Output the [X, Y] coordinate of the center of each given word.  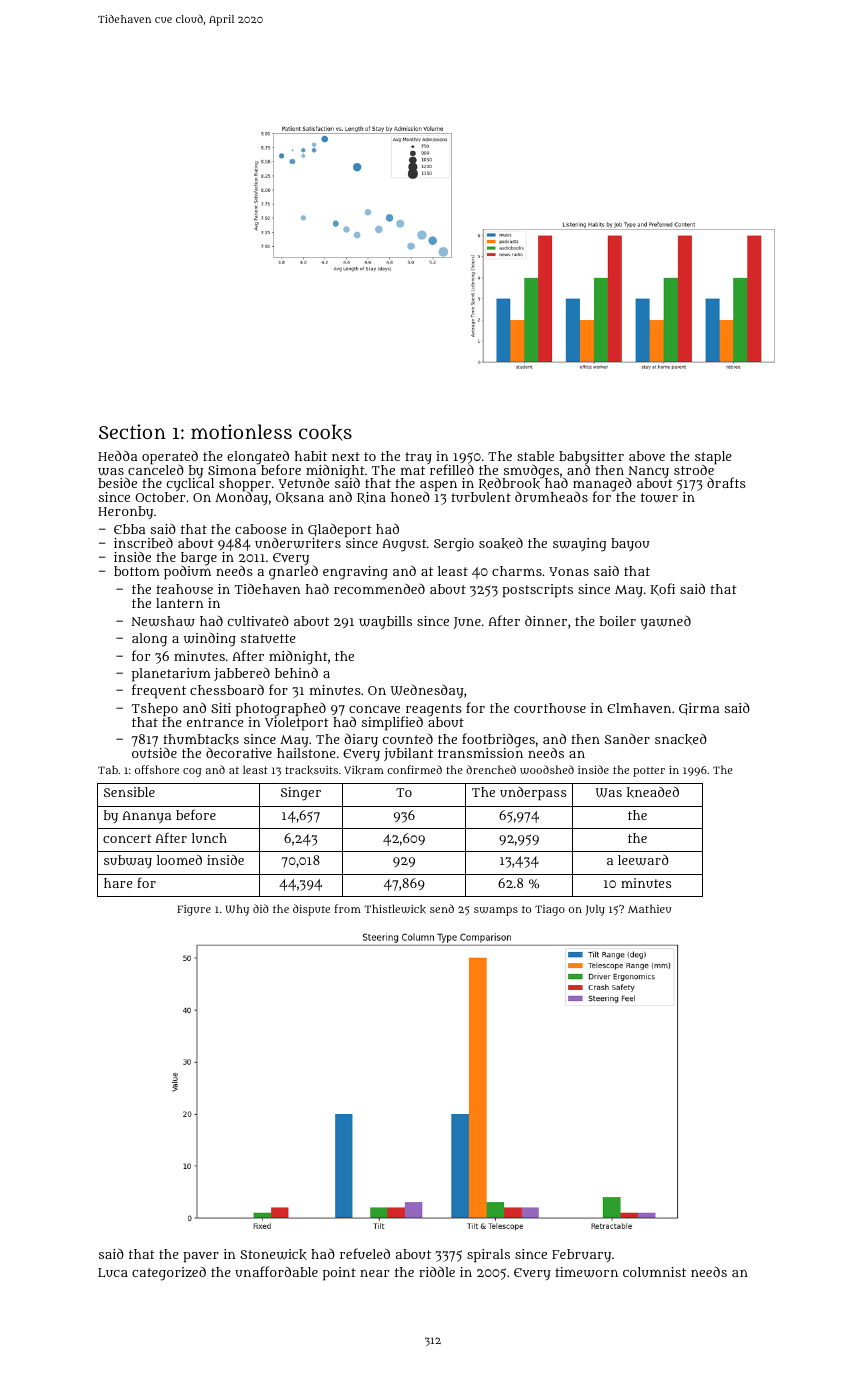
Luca [113, 1273]
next [346, 456]
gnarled [293, 573]
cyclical [189, 486]
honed [410, 496]
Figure [194, 910]
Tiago [550, 910]
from [348, 908]
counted [408, 739]
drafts [726, 482]
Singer [301, 794]
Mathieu [649, 908]
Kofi [663, 589]
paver [201, 1257]
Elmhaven [639, 708]
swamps [496, 911]
